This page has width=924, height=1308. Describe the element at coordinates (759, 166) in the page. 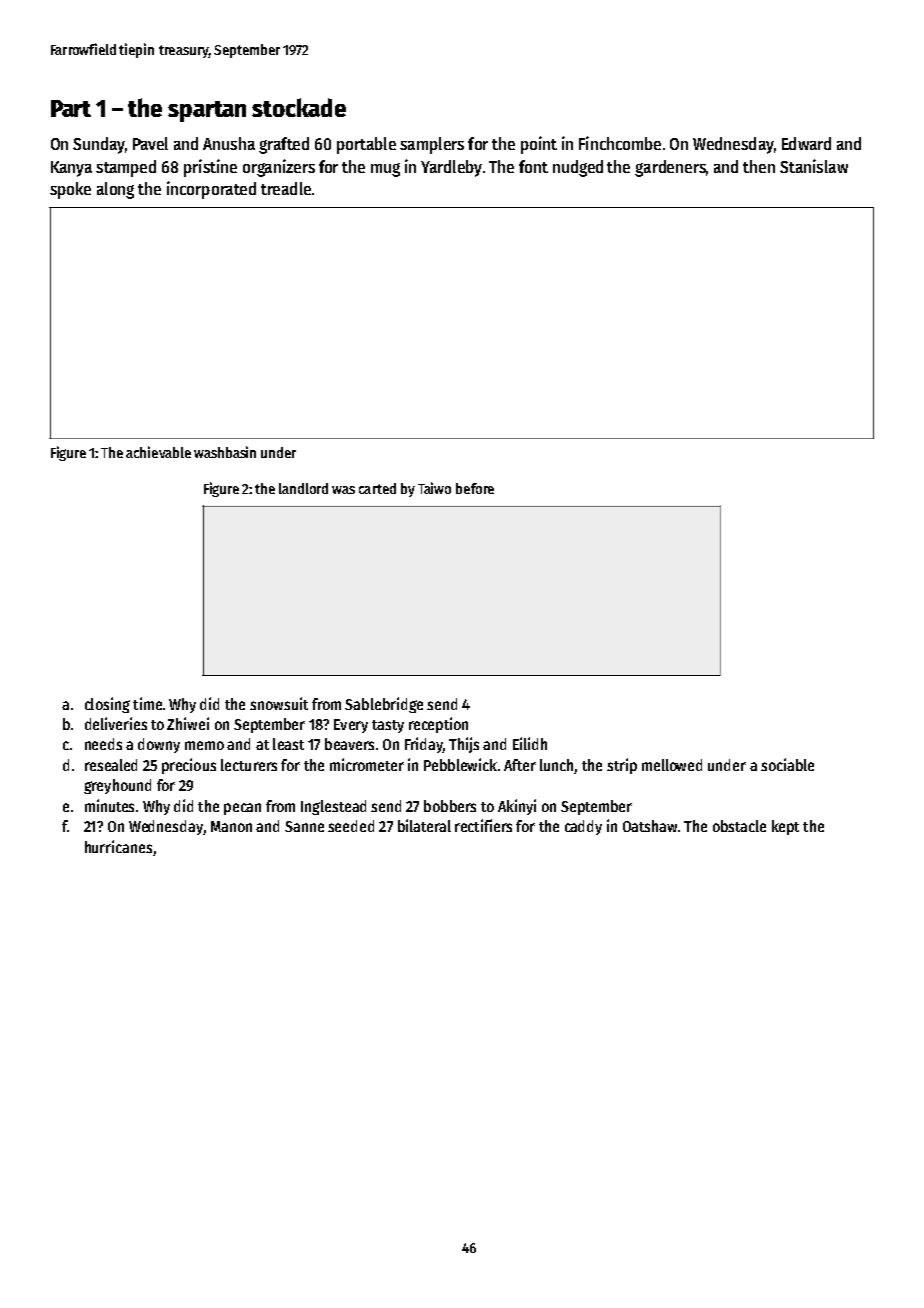

I see `then` at that location.
